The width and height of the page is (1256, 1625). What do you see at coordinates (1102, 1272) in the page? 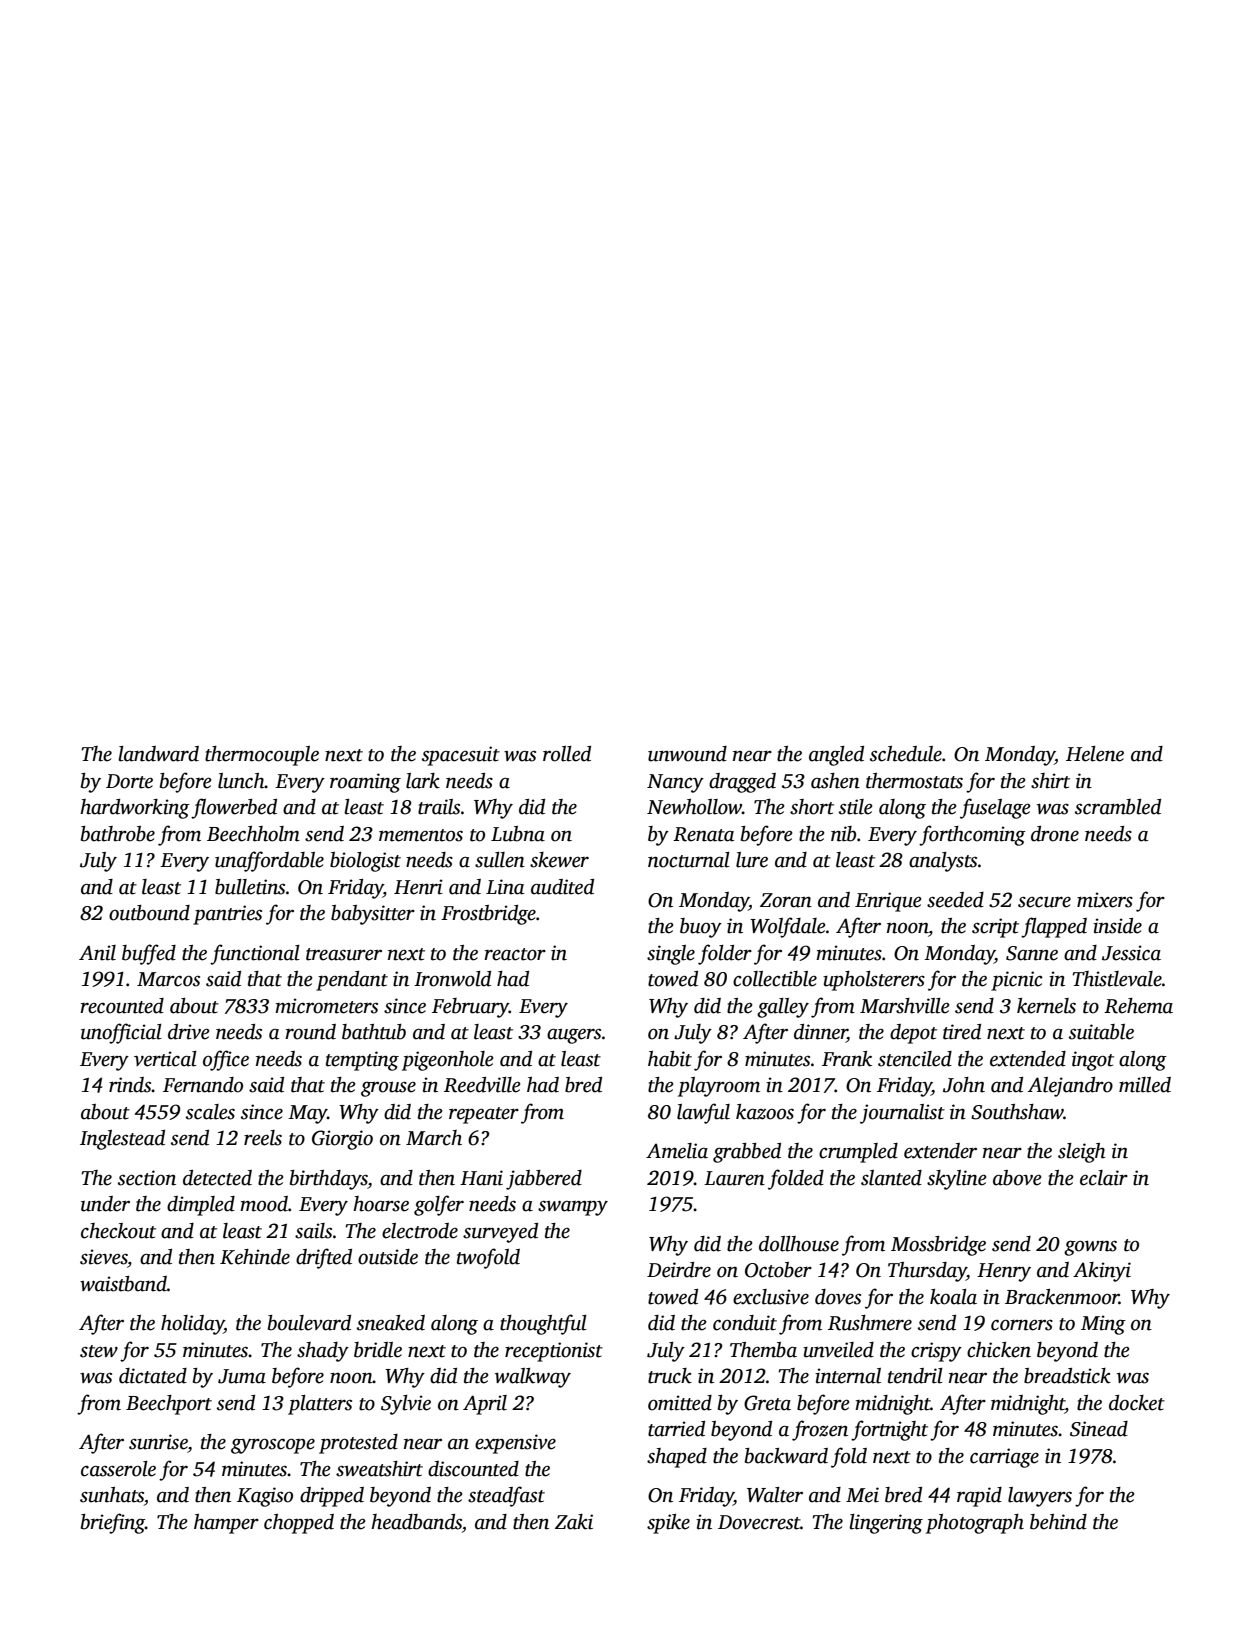
I see `Akinyi` at bounding box center [1102, 1272].
